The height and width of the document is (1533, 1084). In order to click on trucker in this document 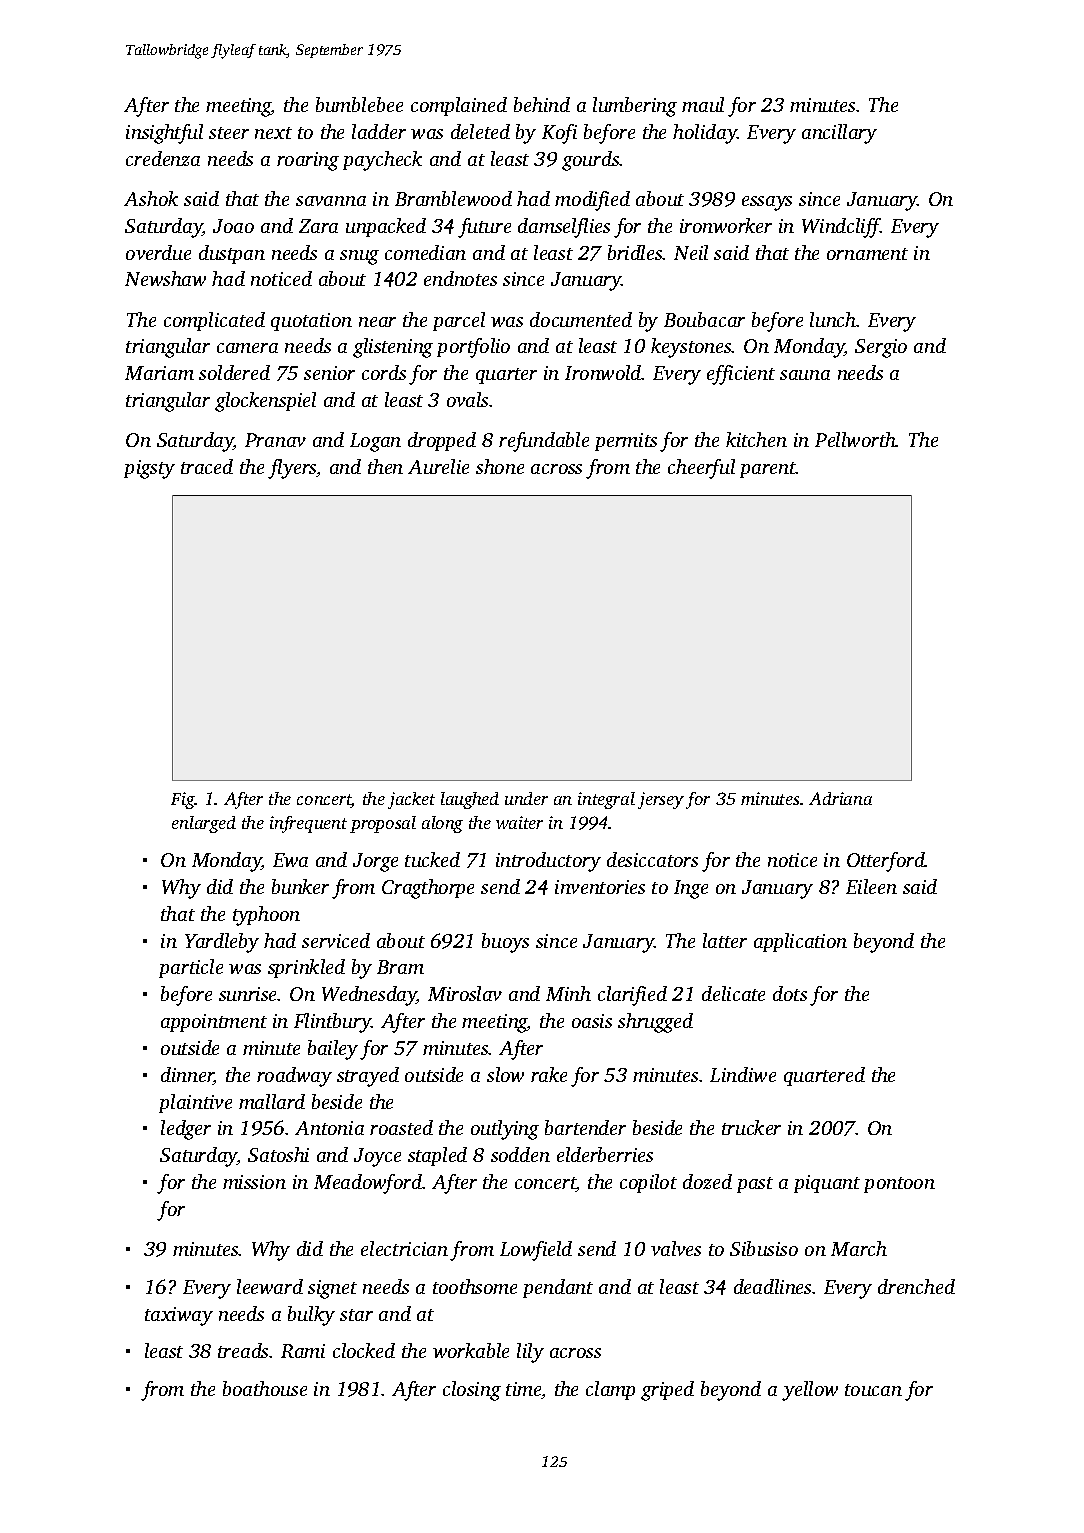, I will do `click(751, 1127)`.
